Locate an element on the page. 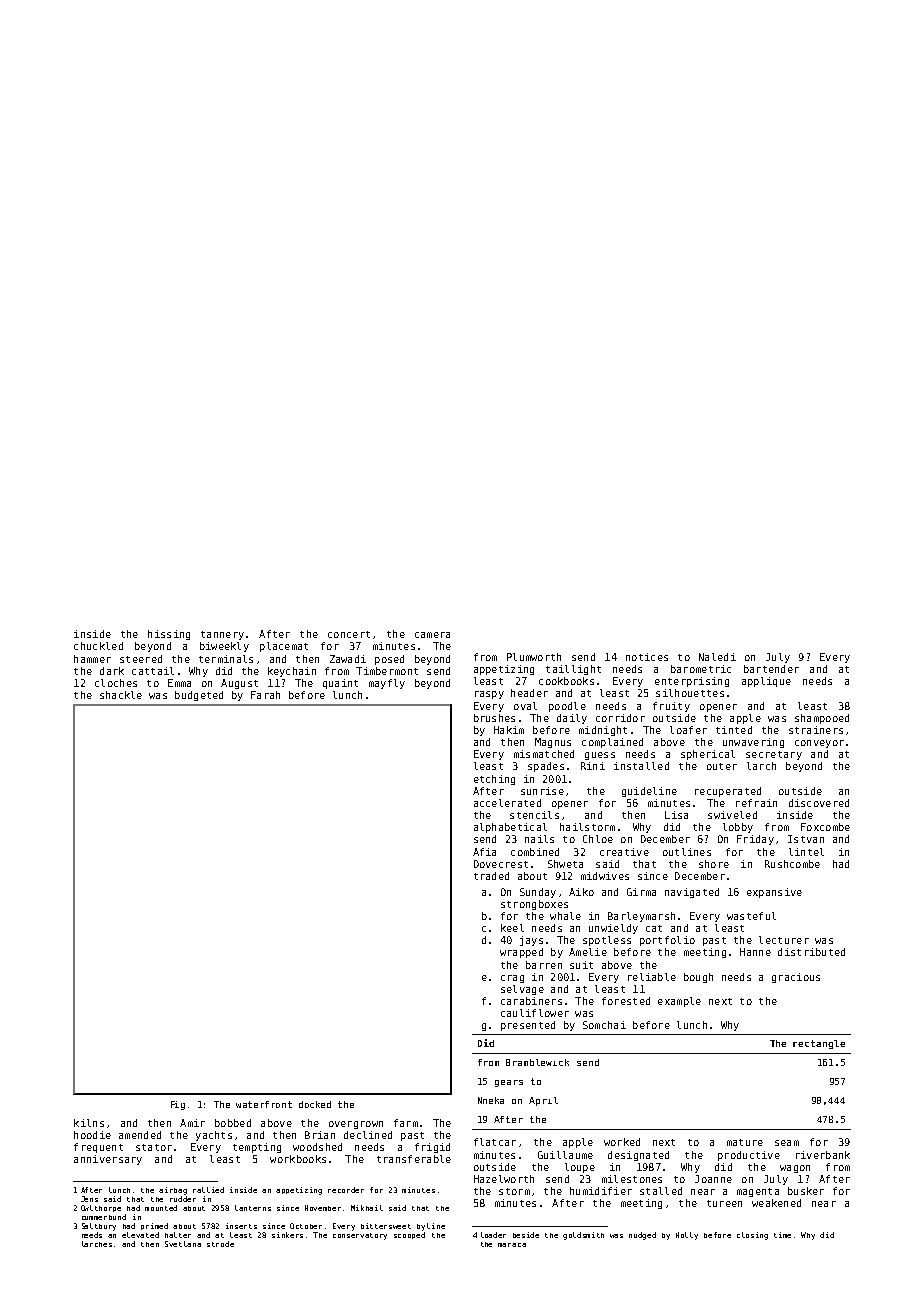  bough is located at coordinates (698, 978).
